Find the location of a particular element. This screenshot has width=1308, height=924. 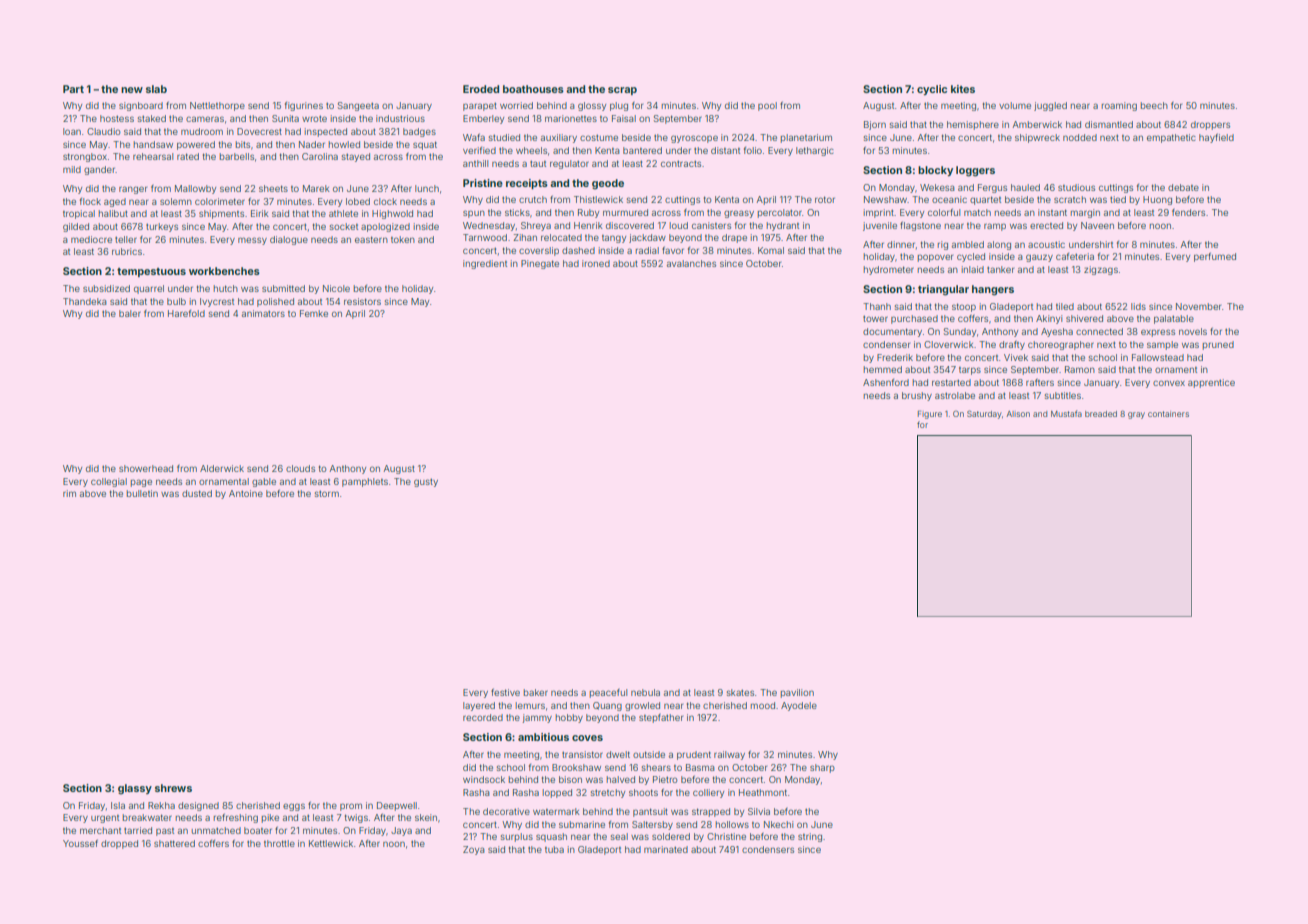

tuba is located at coordinates (554, 849).
